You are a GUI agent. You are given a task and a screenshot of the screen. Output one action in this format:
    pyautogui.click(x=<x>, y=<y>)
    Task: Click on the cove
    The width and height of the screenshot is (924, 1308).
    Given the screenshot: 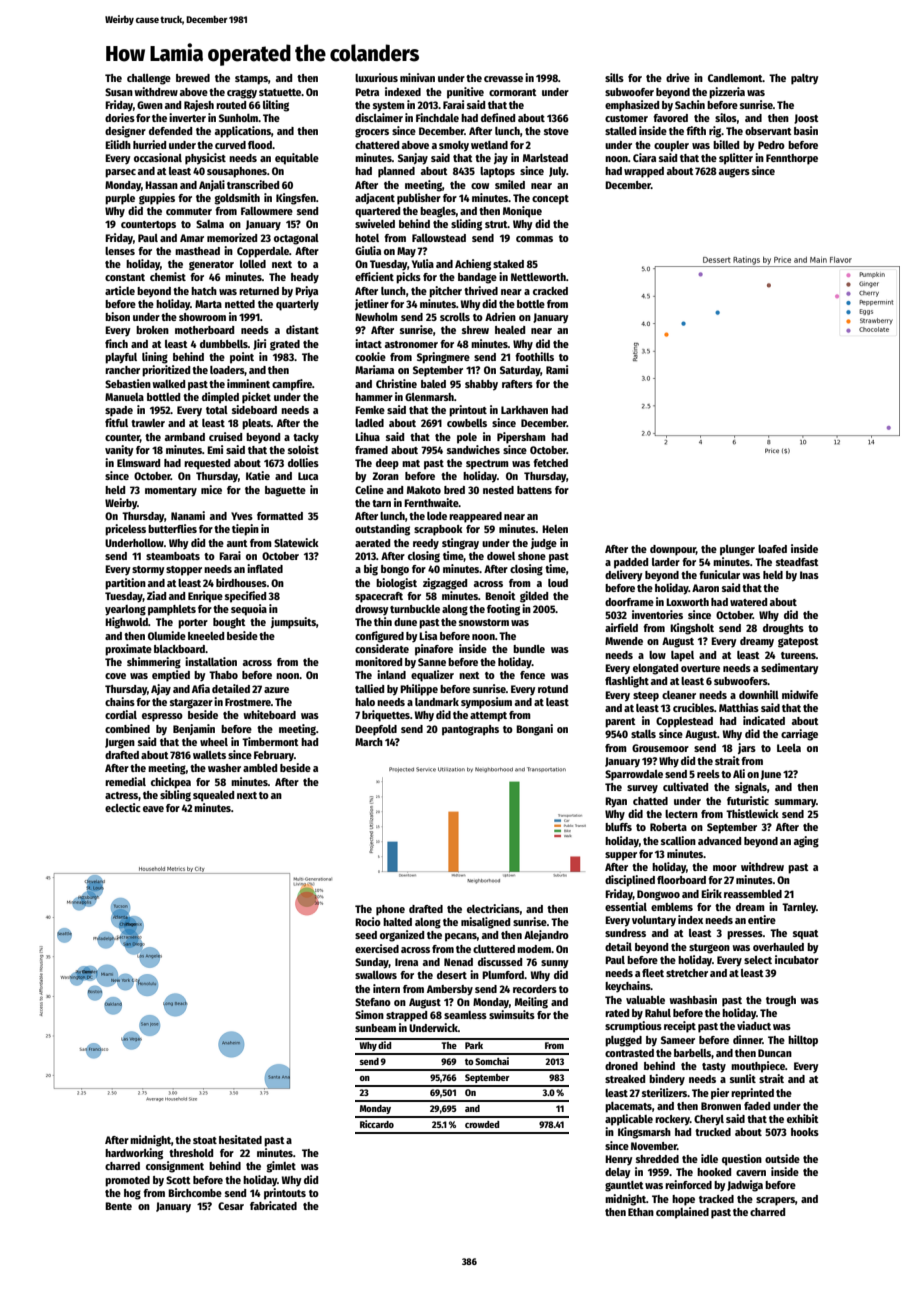 What is the action you would take?
    pyautogui.click(x=115, y=676)
